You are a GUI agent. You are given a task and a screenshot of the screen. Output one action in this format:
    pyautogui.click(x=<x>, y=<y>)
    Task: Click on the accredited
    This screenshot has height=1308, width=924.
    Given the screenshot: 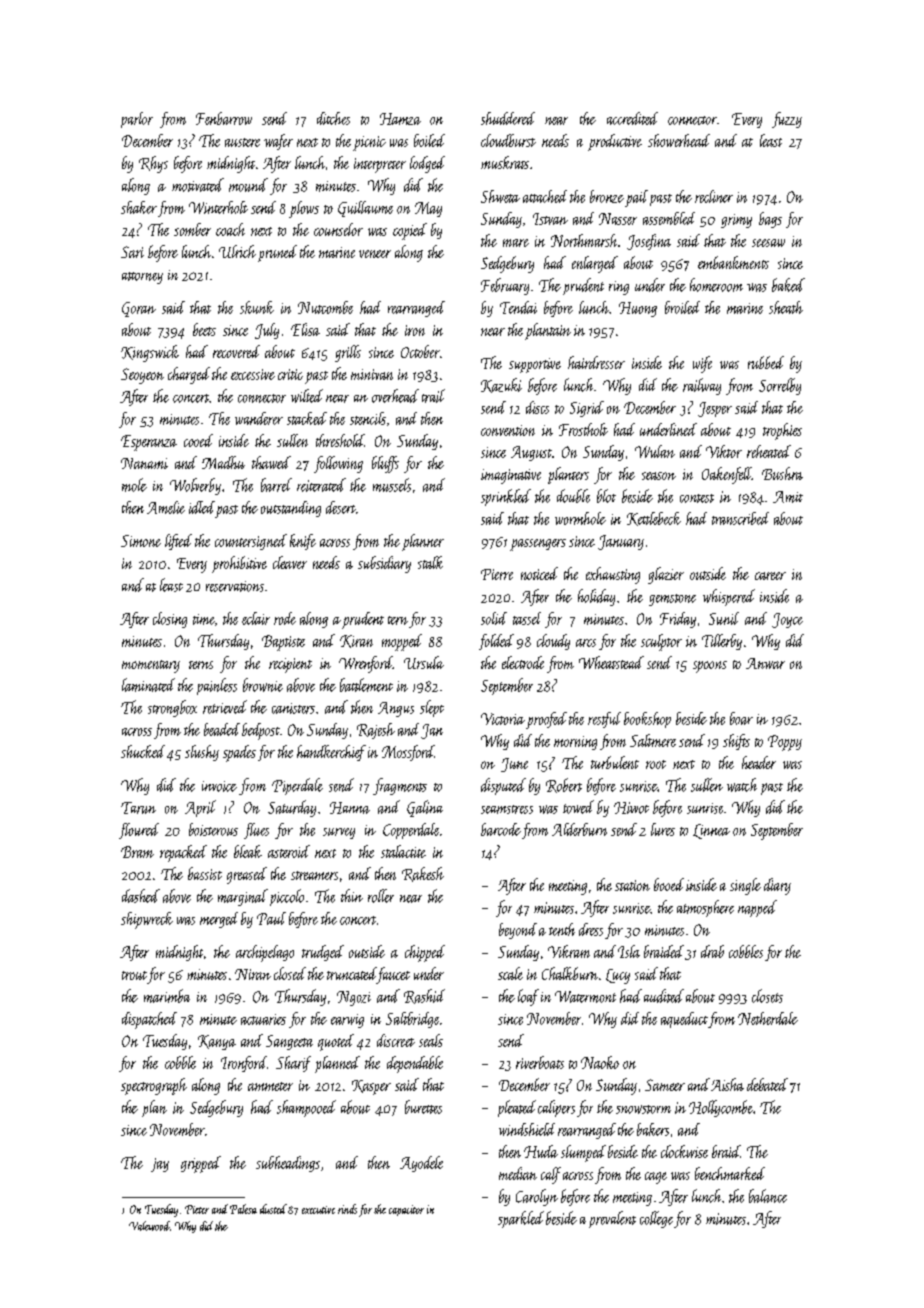 What is the action you would take?
    pyautogui.click(x=632, y=118)
